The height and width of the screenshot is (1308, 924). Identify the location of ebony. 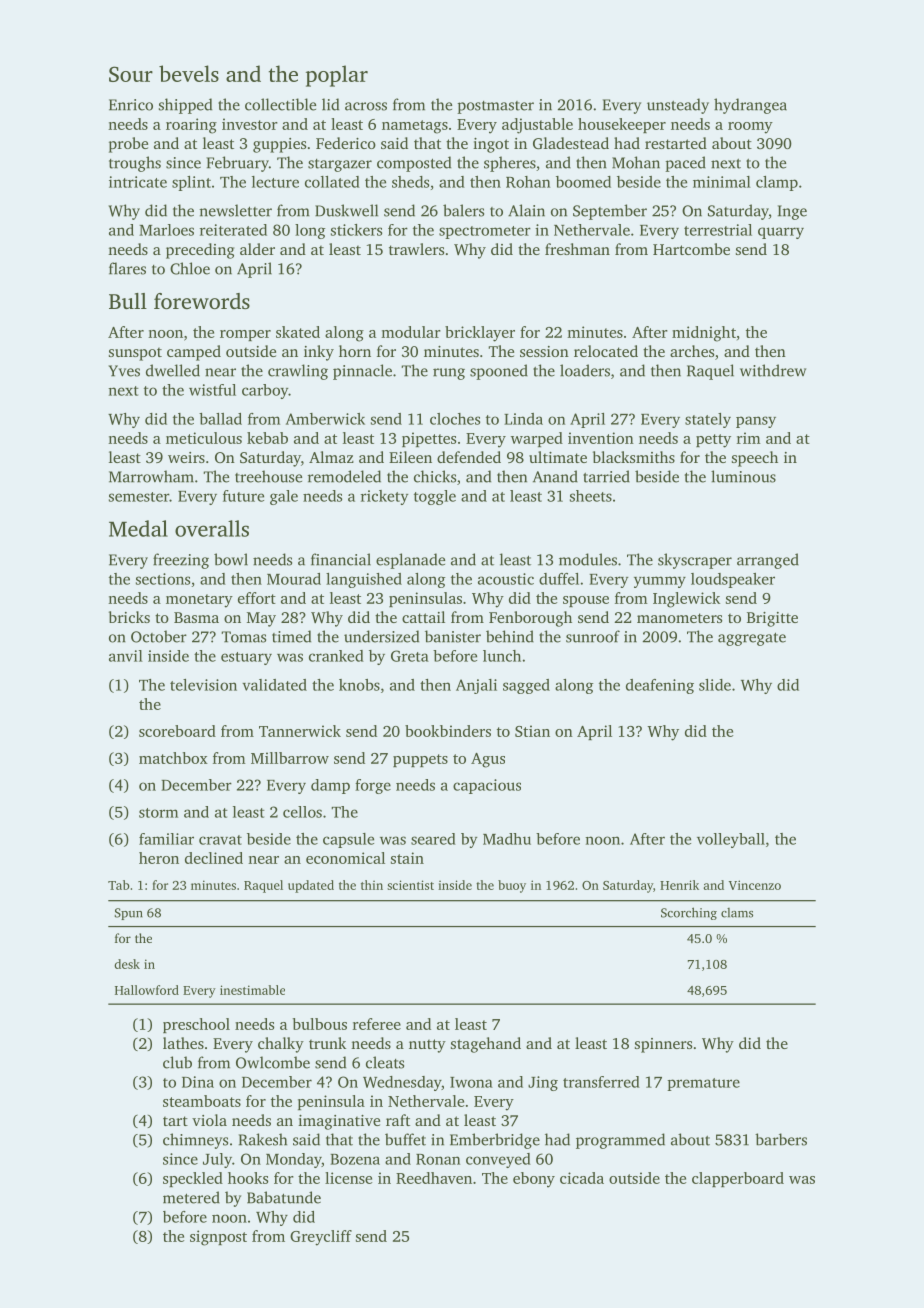
(534, 1180).
